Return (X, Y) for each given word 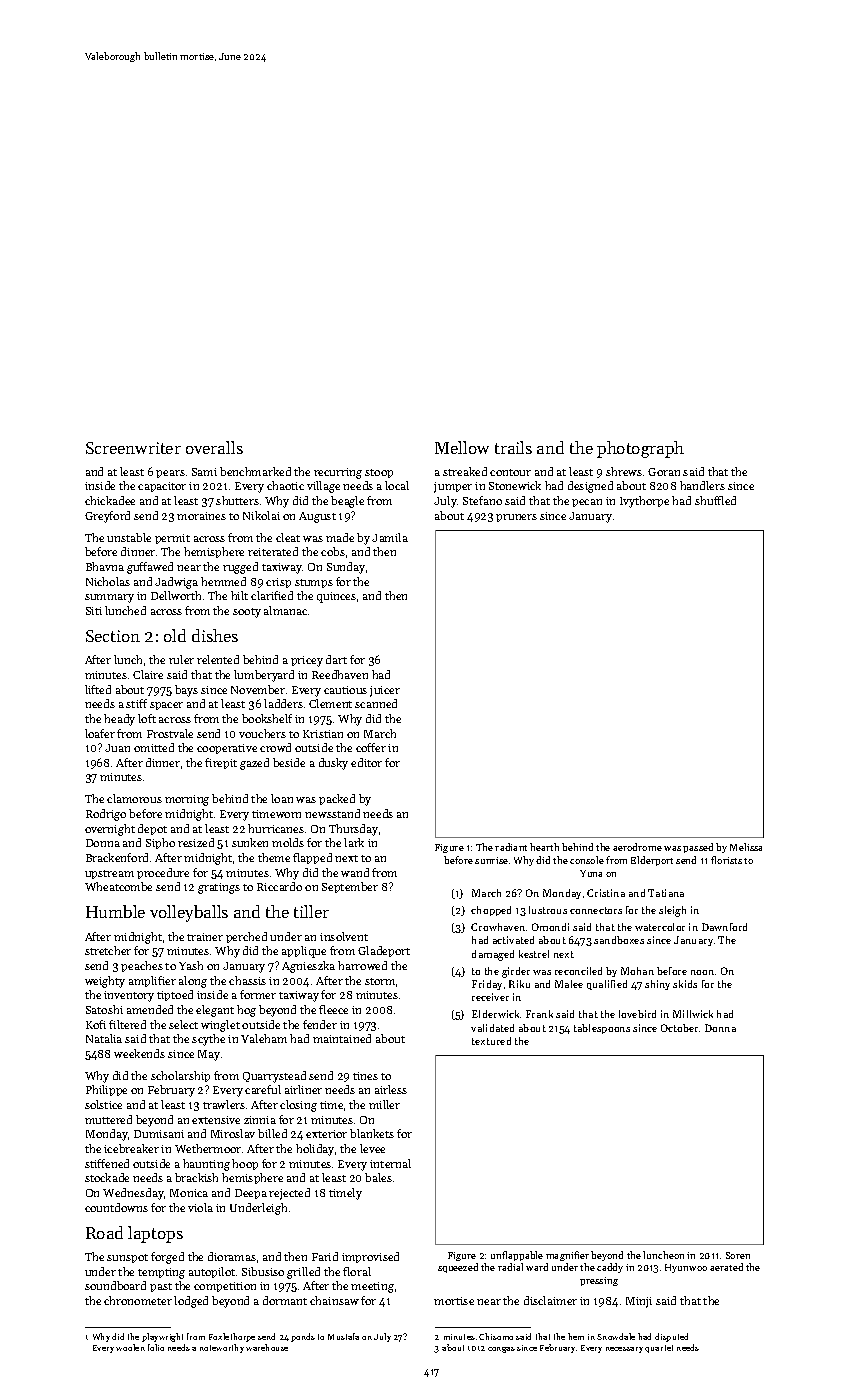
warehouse (267, 1347)
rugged (240, 568)
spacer (166, 706)
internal (390, 1163)
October (679, 1028)
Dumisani (159, 1134)
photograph (640, 449)
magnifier (567, 1256)
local (397, 485)
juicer (385, 691)
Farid (325, 1256)
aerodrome (637, 847)
